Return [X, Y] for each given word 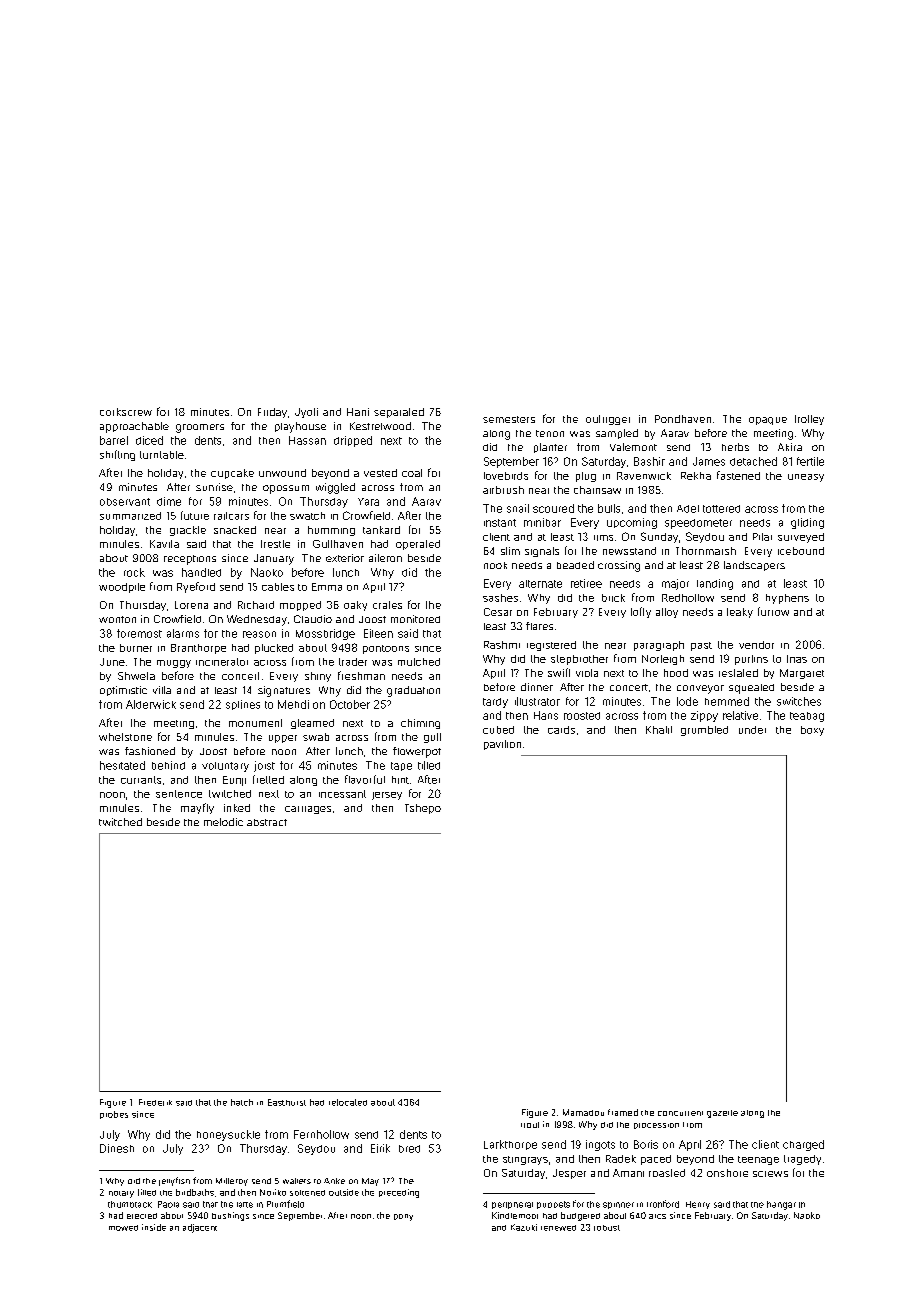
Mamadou [583, 1112]
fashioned [150, 751]
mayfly [197, 808]
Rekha [696, 476]
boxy [812, 731]
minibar [542, 522]
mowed [123, 1228]
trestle [275, 544]
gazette [722, 1114]
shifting [117, 455]
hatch [242, 1102]
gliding [807, 523]
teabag [807, 717]
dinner [537, 687]
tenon [550, 433]
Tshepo [423, 809]
